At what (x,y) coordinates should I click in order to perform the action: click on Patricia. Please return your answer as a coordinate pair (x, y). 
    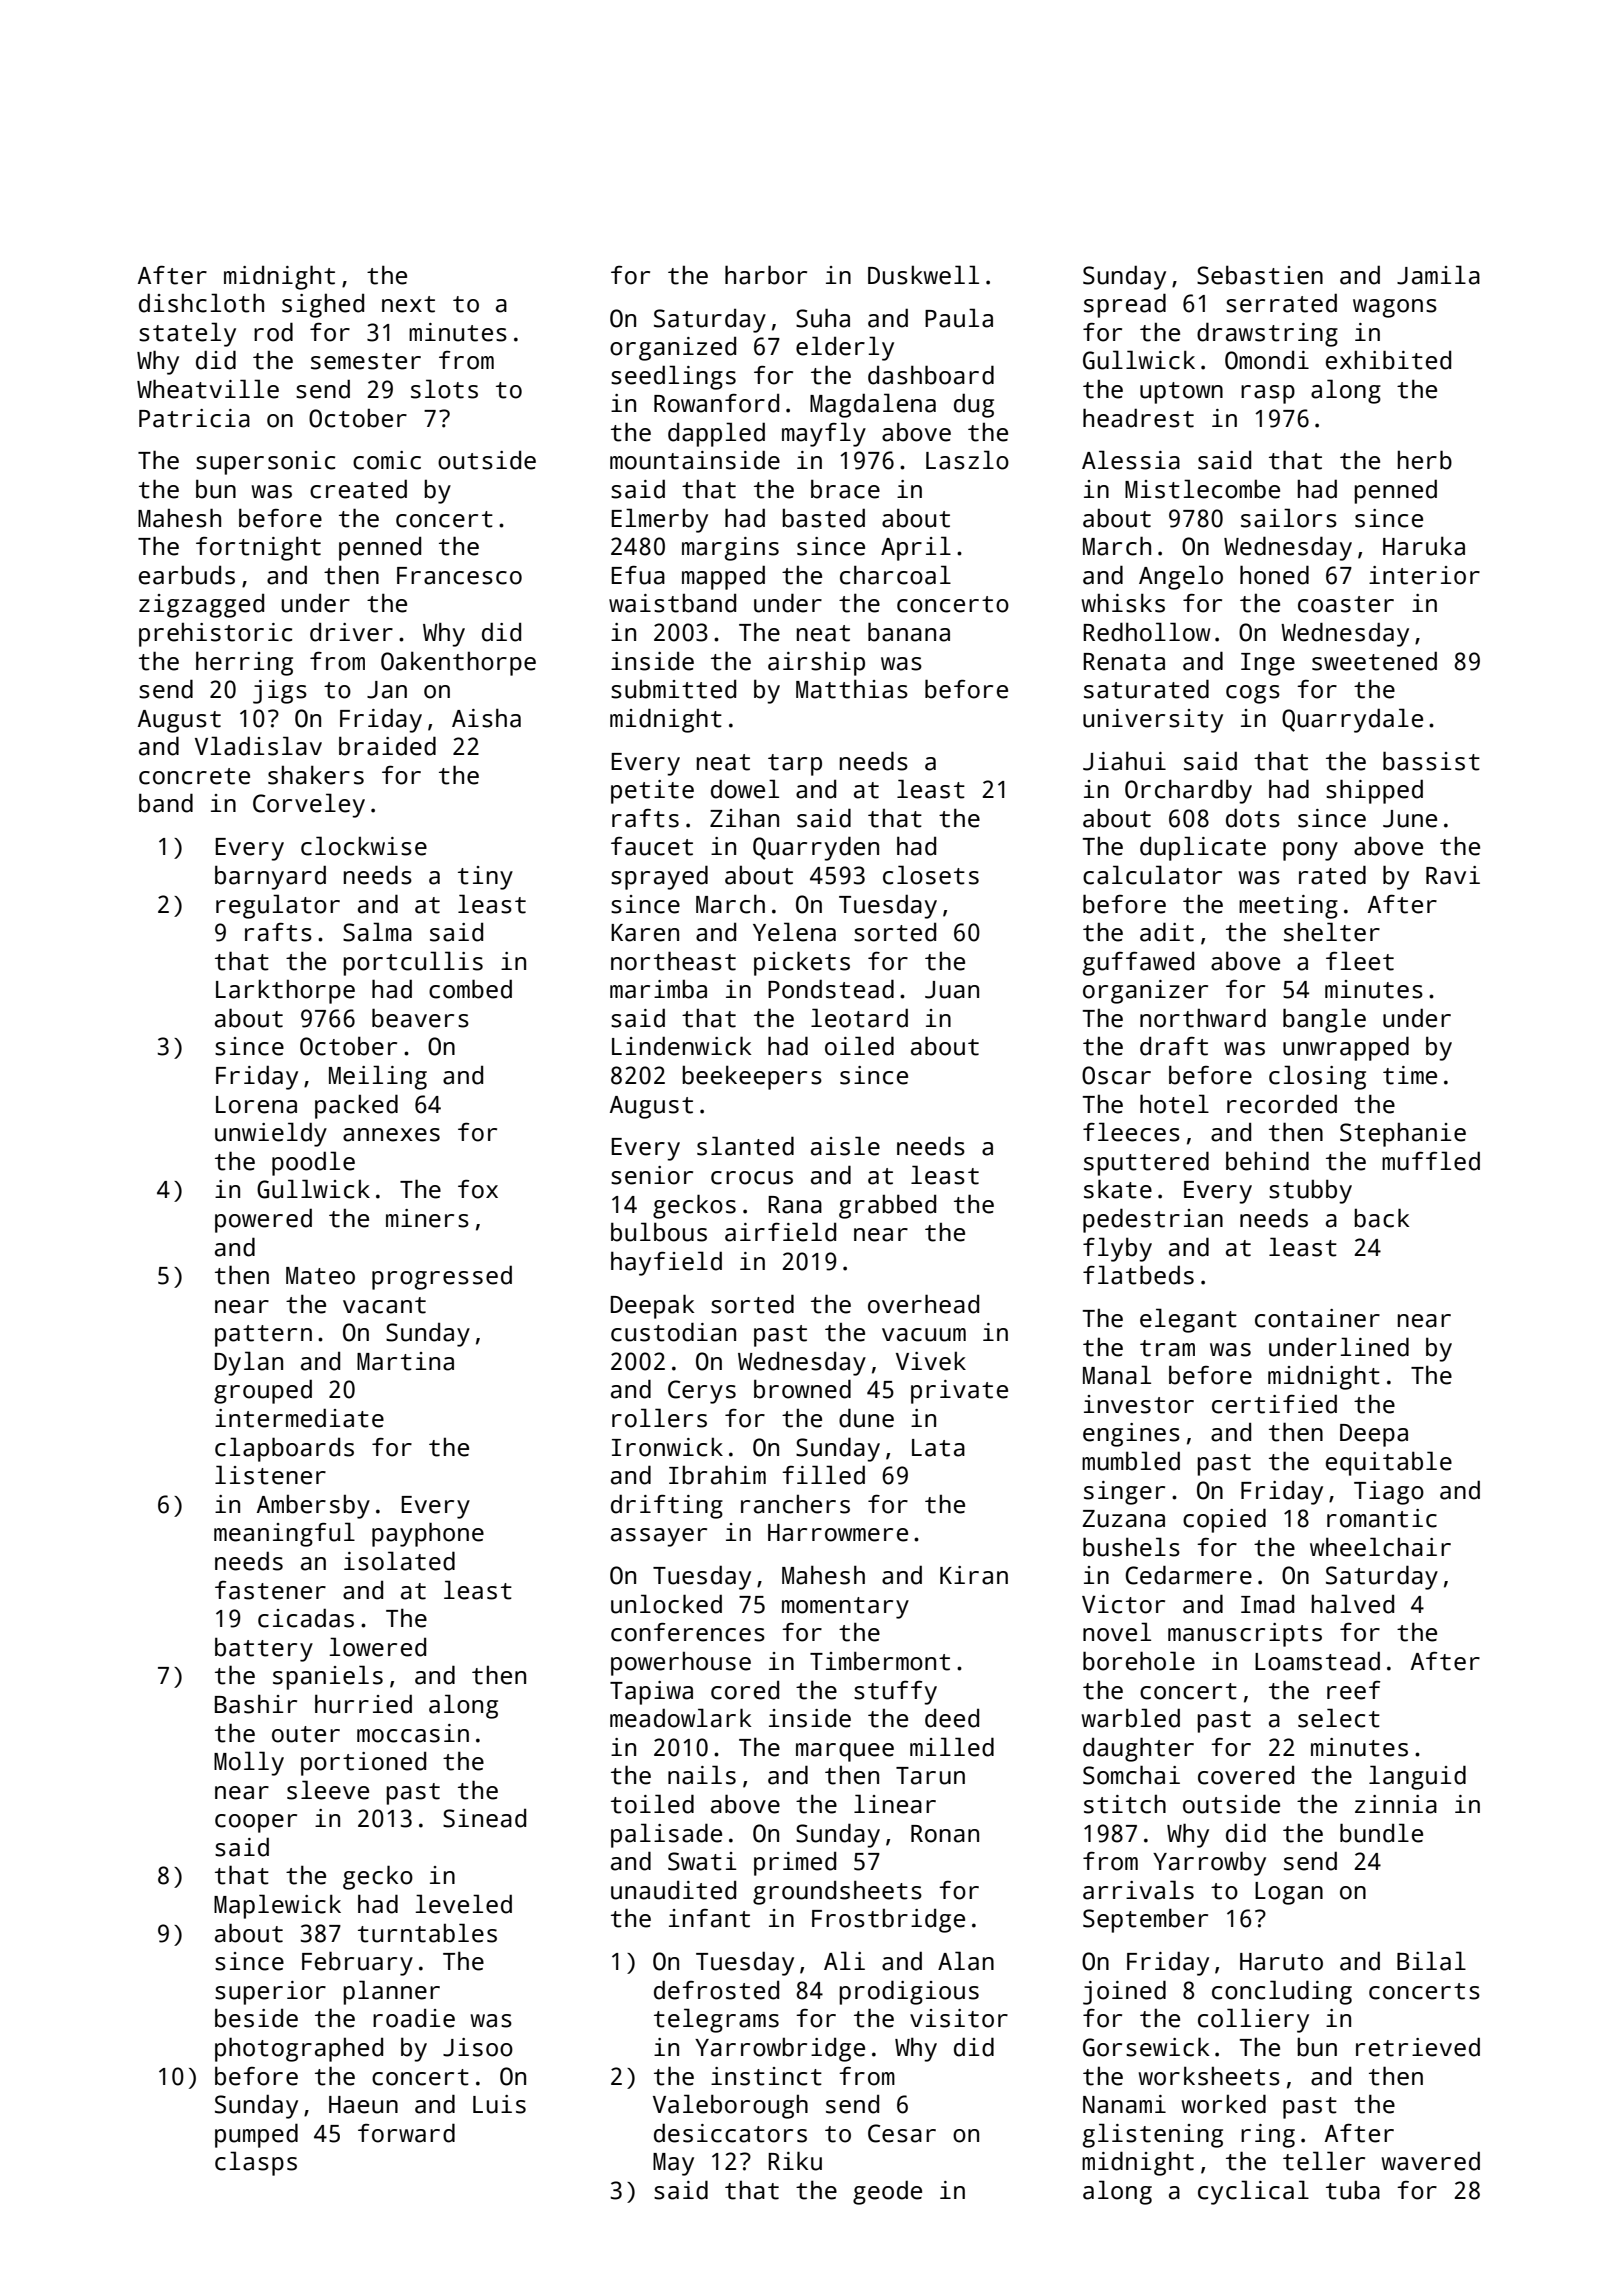
    Looking at the image, I should click on (194, 418).
